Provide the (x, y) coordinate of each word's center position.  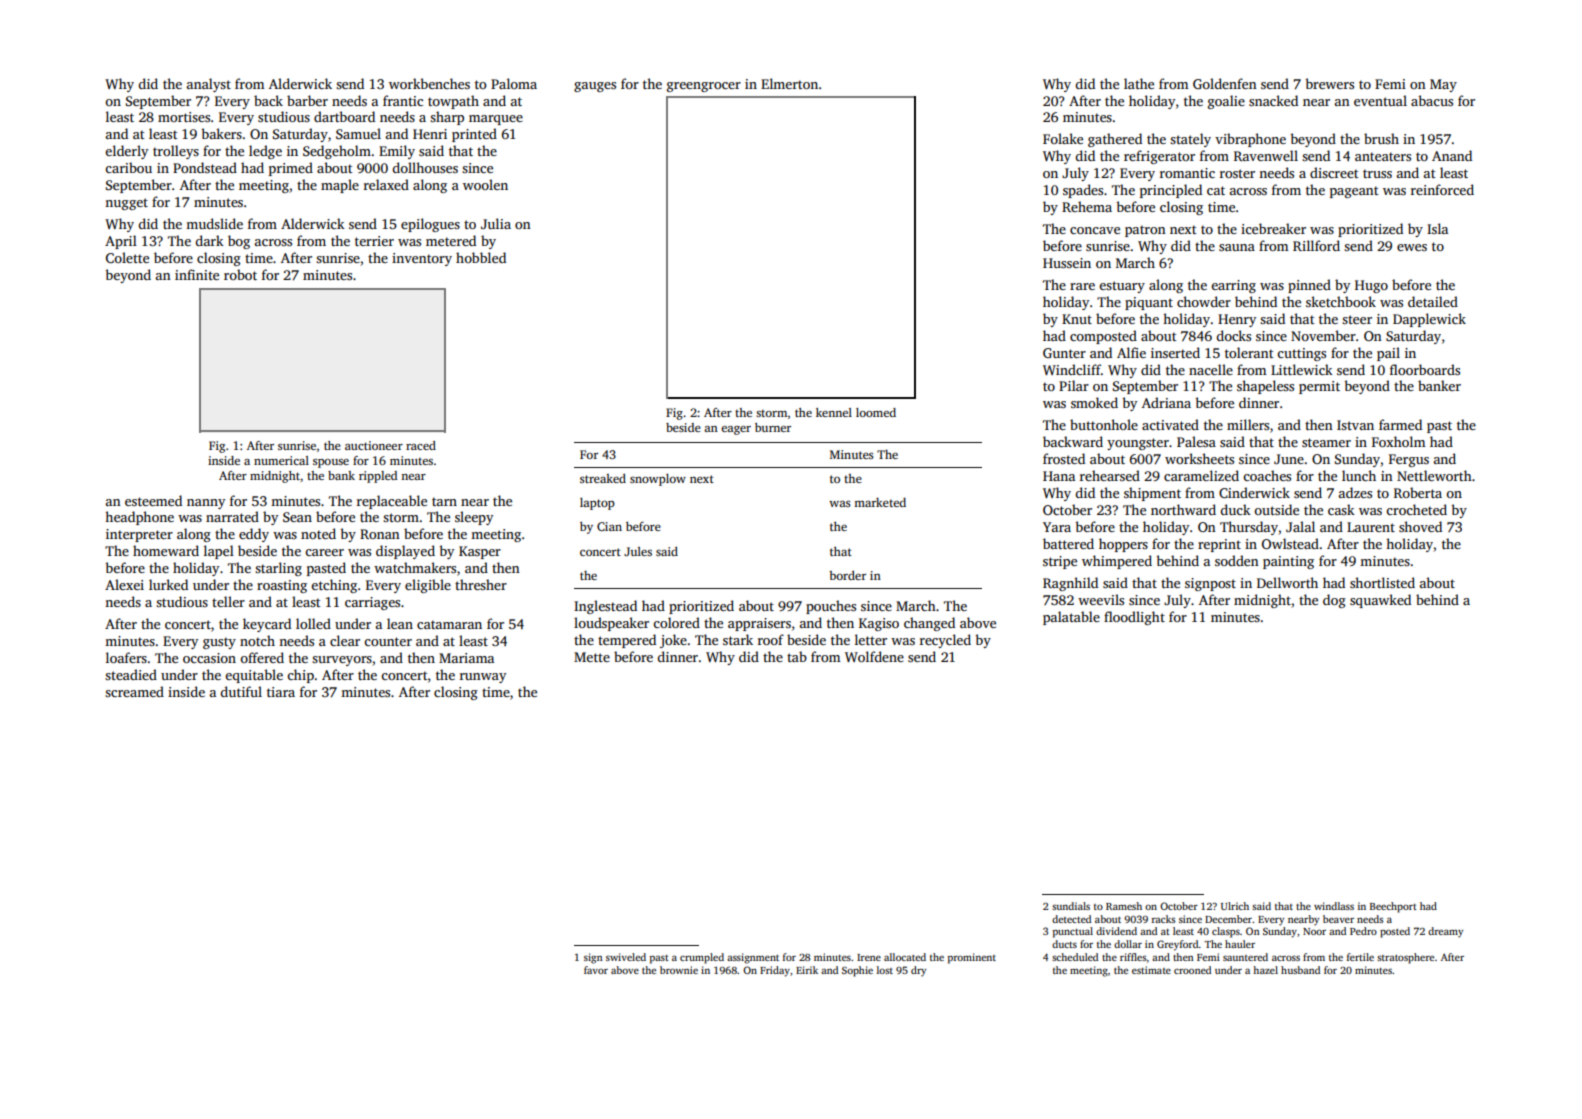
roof (771, 639)
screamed (134, 691)
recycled (945, 641)
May (1443, 85)
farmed (1400, 424)
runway (483, 678)
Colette (127, 257)
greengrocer (704, 87)
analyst (209, 85)
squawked (1380, 601)
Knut (1077, 319)
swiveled (626, 957)
